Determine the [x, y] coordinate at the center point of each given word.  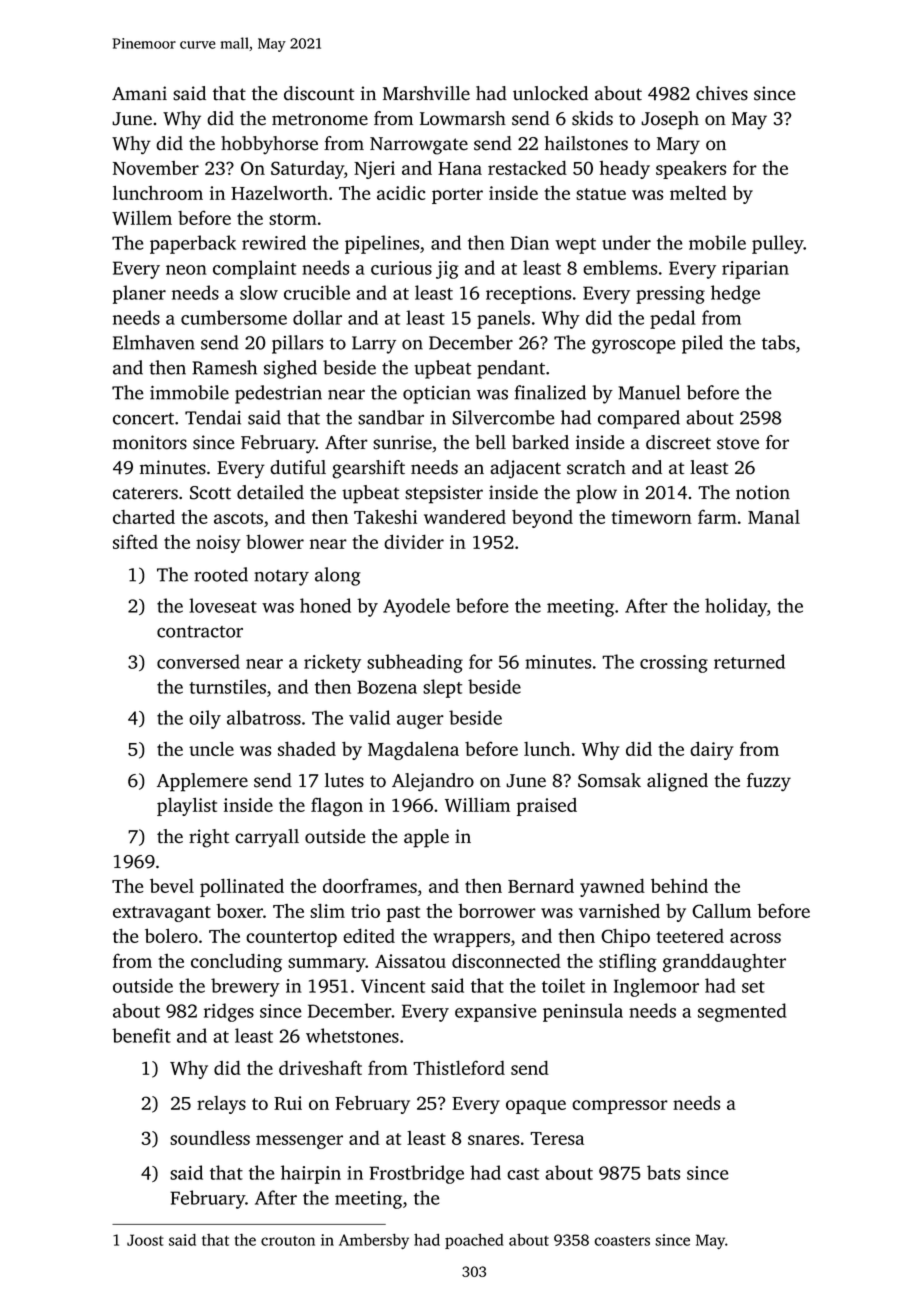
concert [143, 419]
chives [722, 93]
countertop [291, 939]
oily [205, 719]
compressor [620, 1107]
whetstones [352, 1035]
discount [319, 93]
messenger [299, 1142]
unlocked [550, 93]
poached [474, 1241]
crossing [674, 664]
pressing [670, 295]
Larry [374, 345]
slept [442, 688]
